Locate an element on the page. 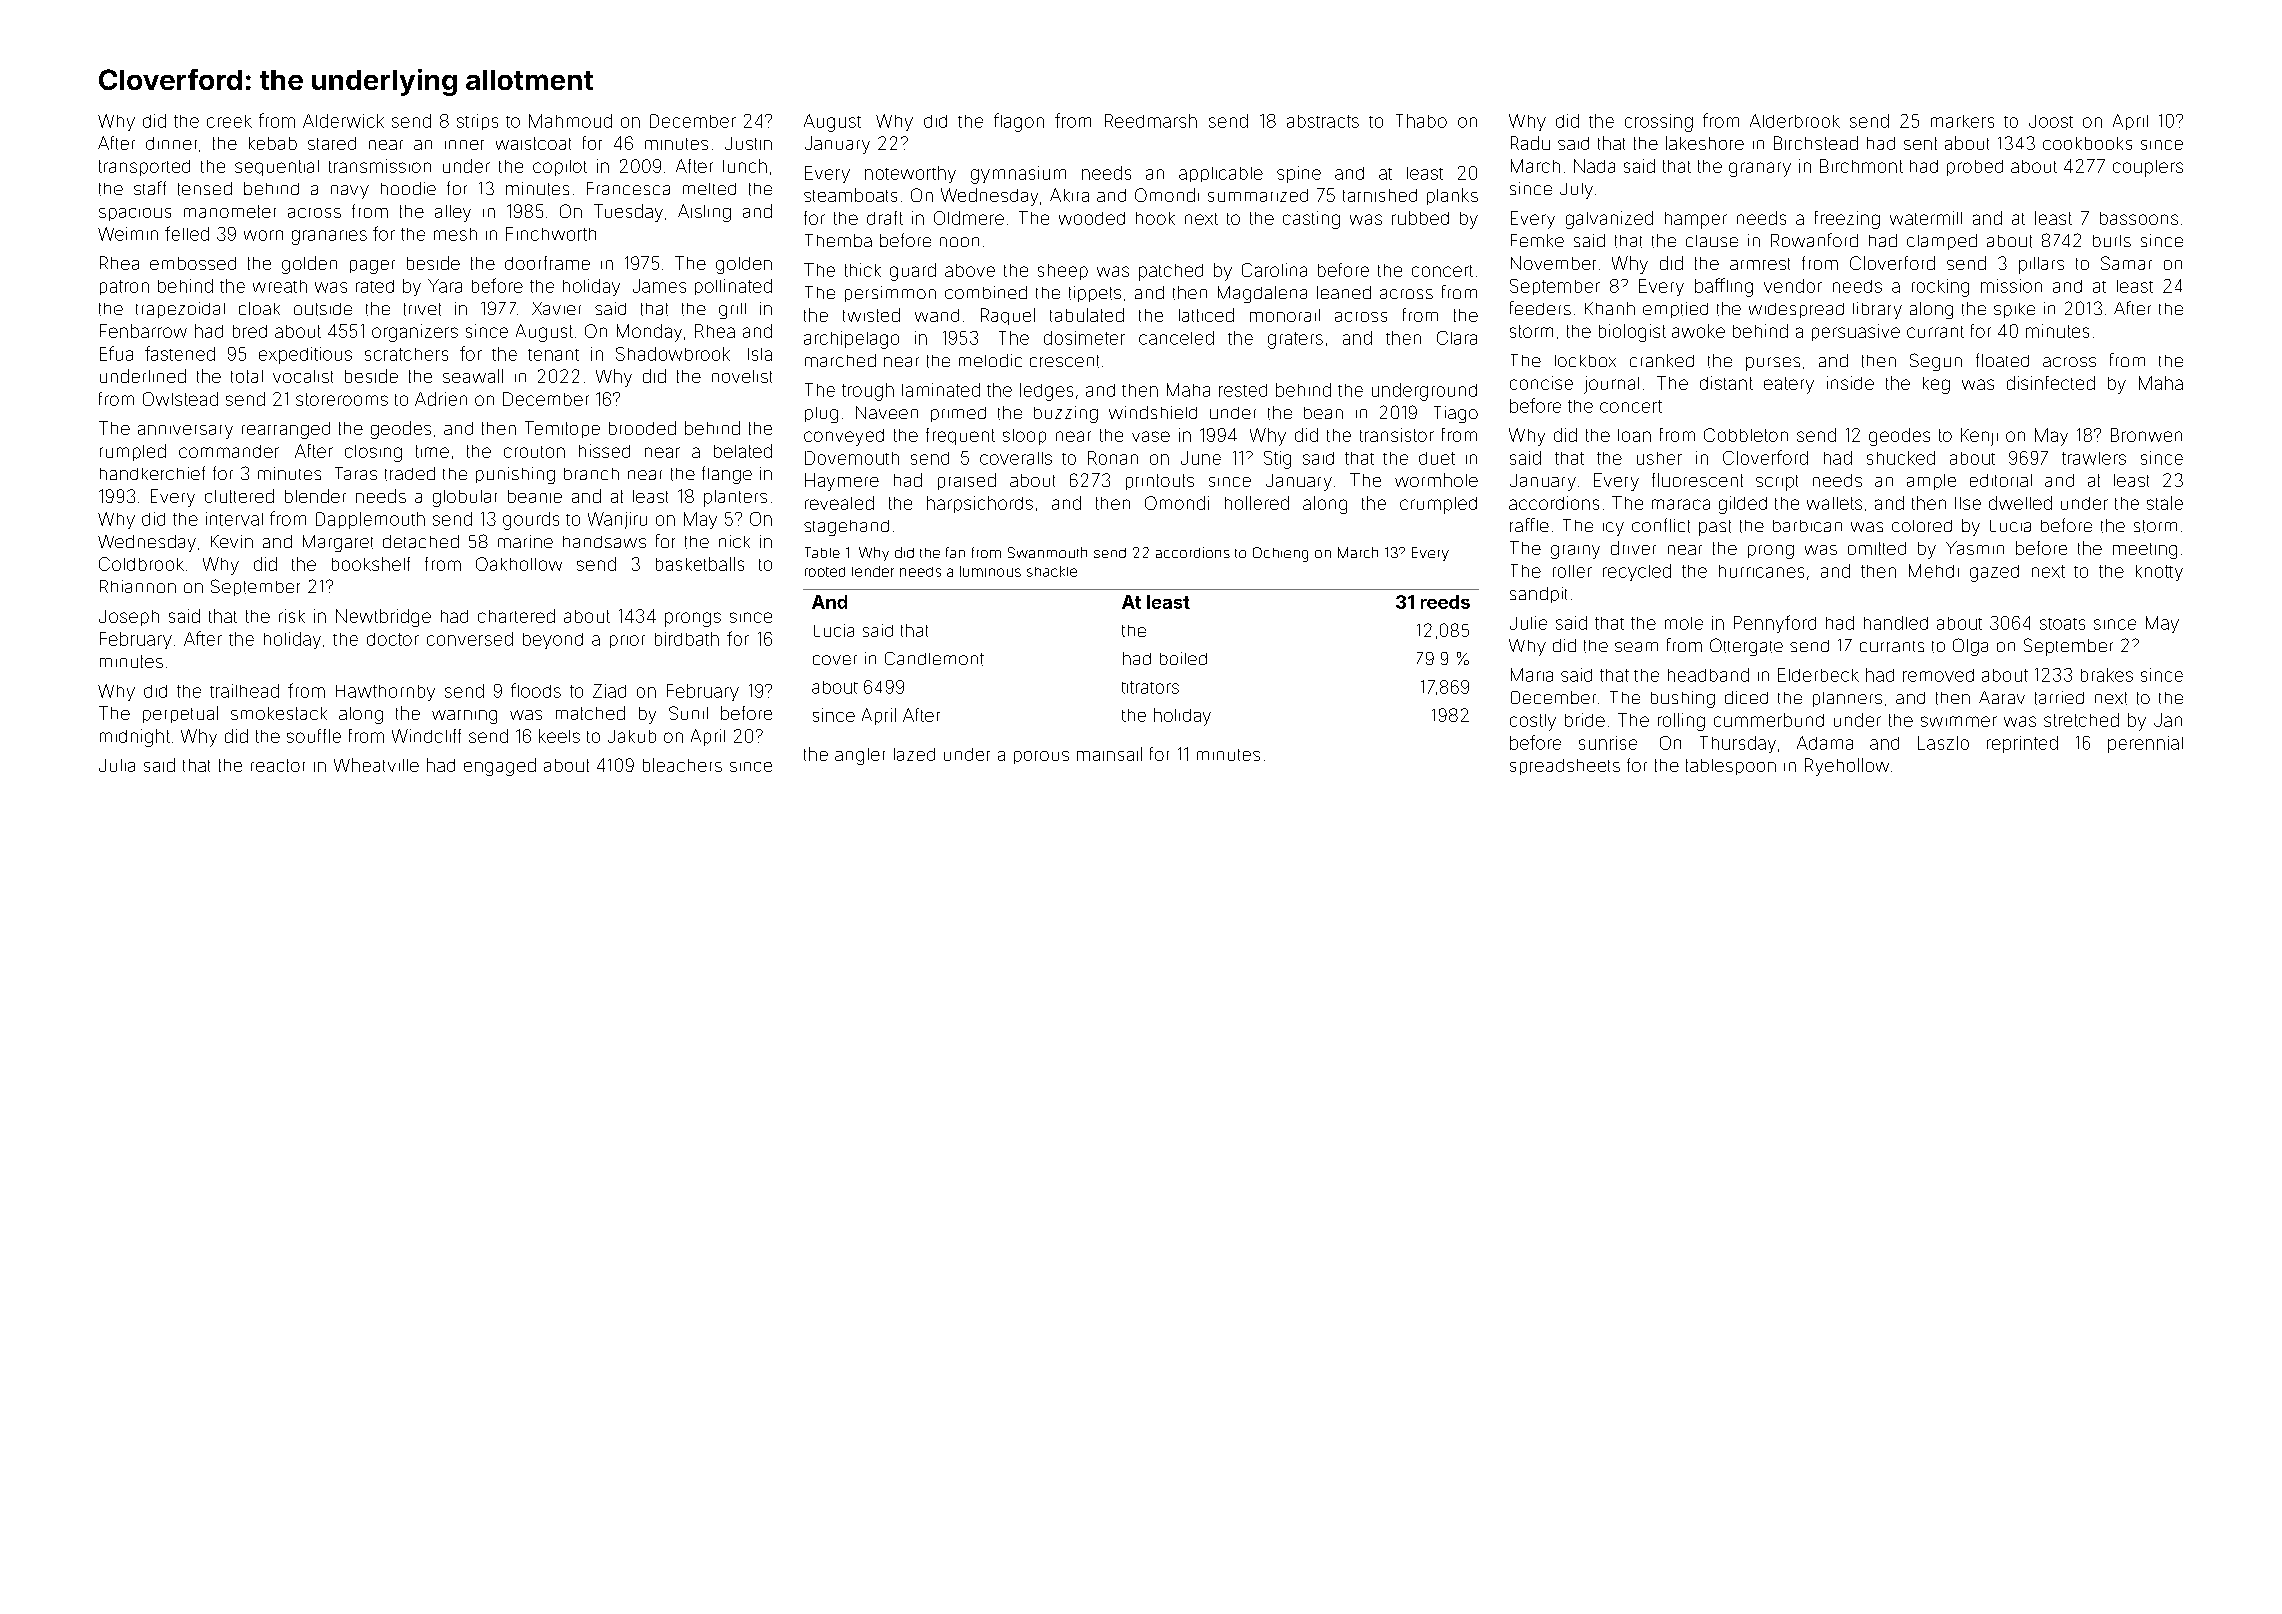 Image resolution: width=2282 pixels, height=1614 pixels. noon is located at coordinates (959, 242).
